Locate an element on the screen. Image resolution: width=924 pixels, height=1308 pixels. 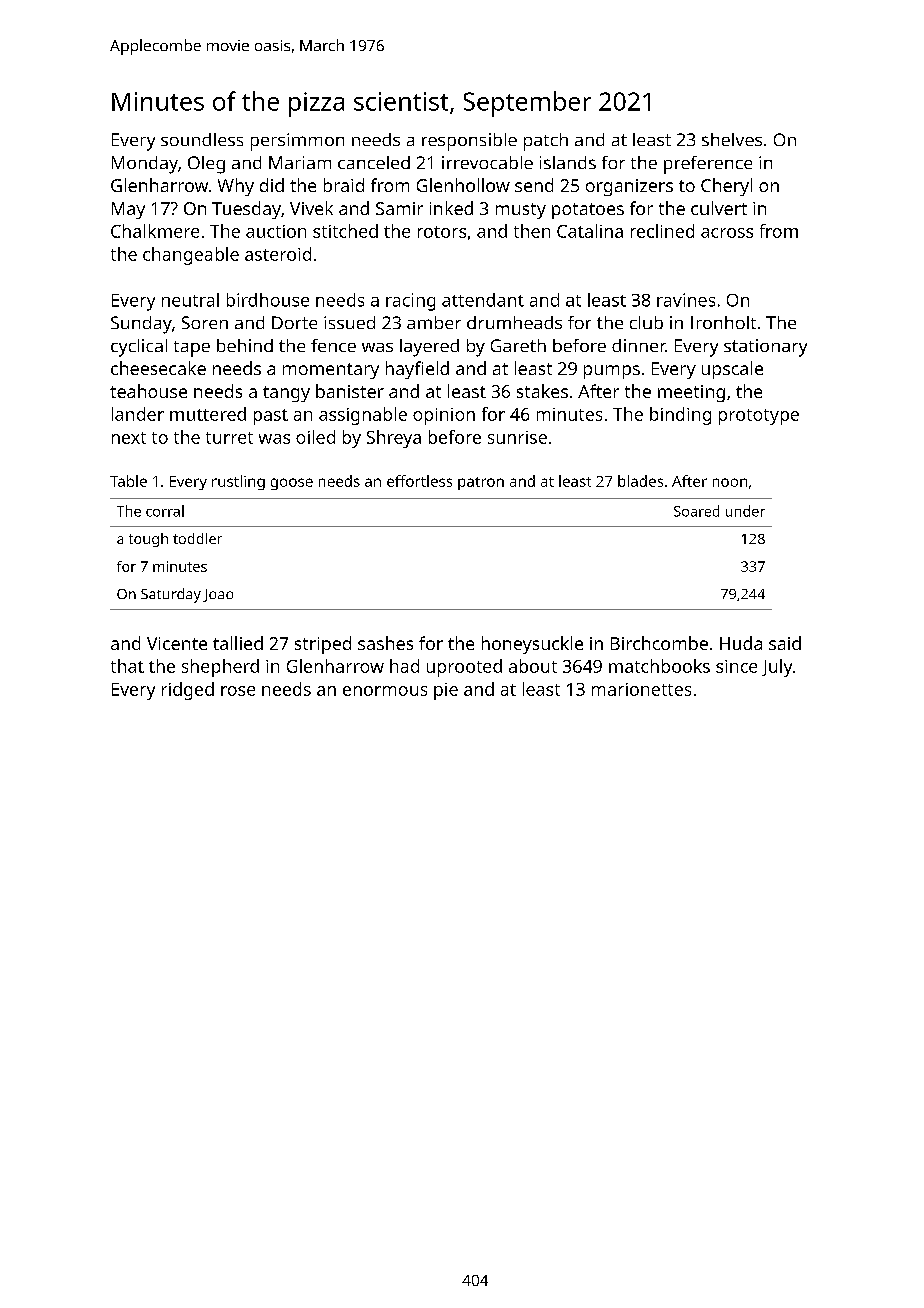
responsible is located at coordinates (469, 142).
